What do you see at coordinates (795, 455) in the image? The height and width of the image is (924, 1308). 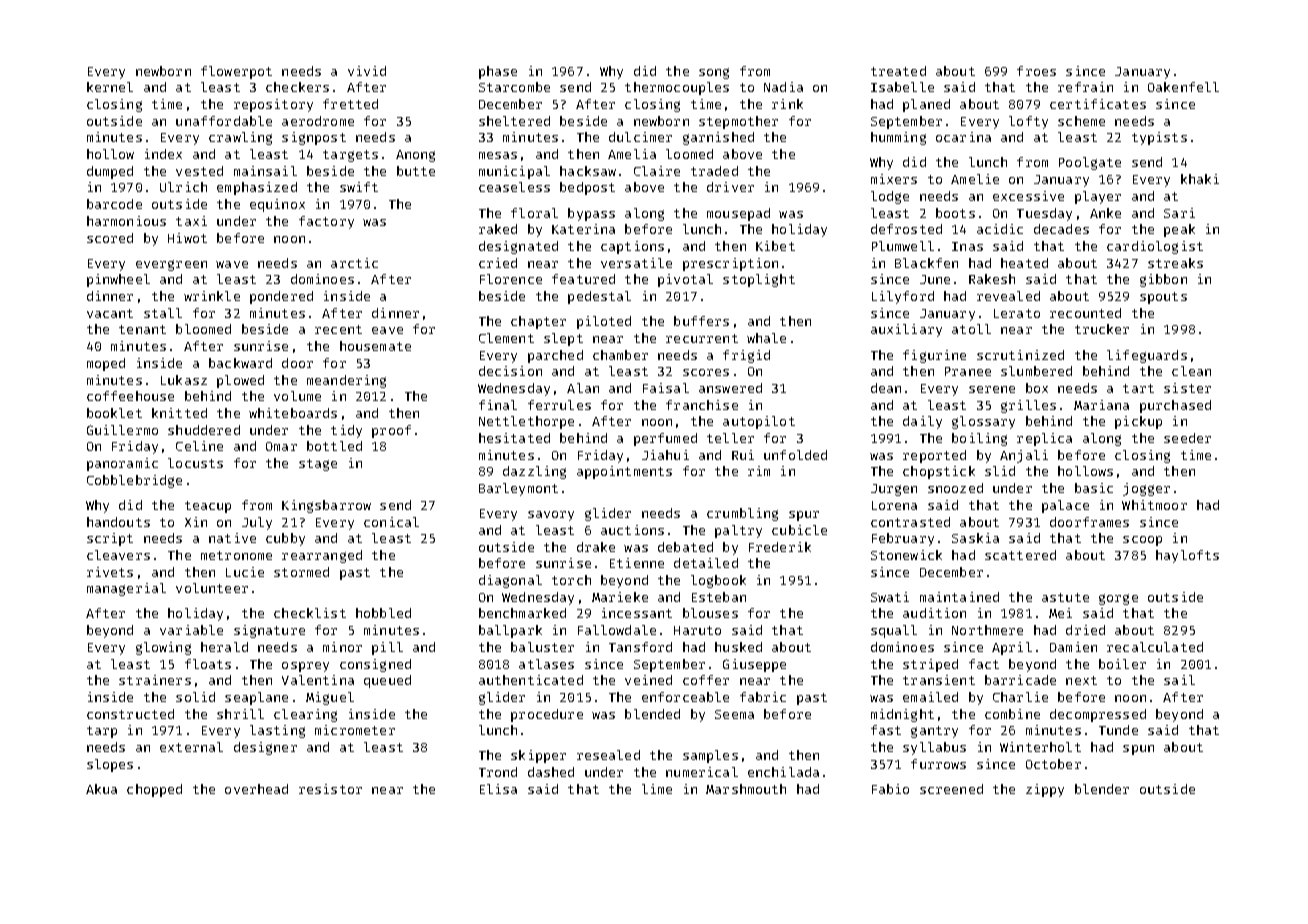 I see `unfolded` at bounding box center [795, 455].
